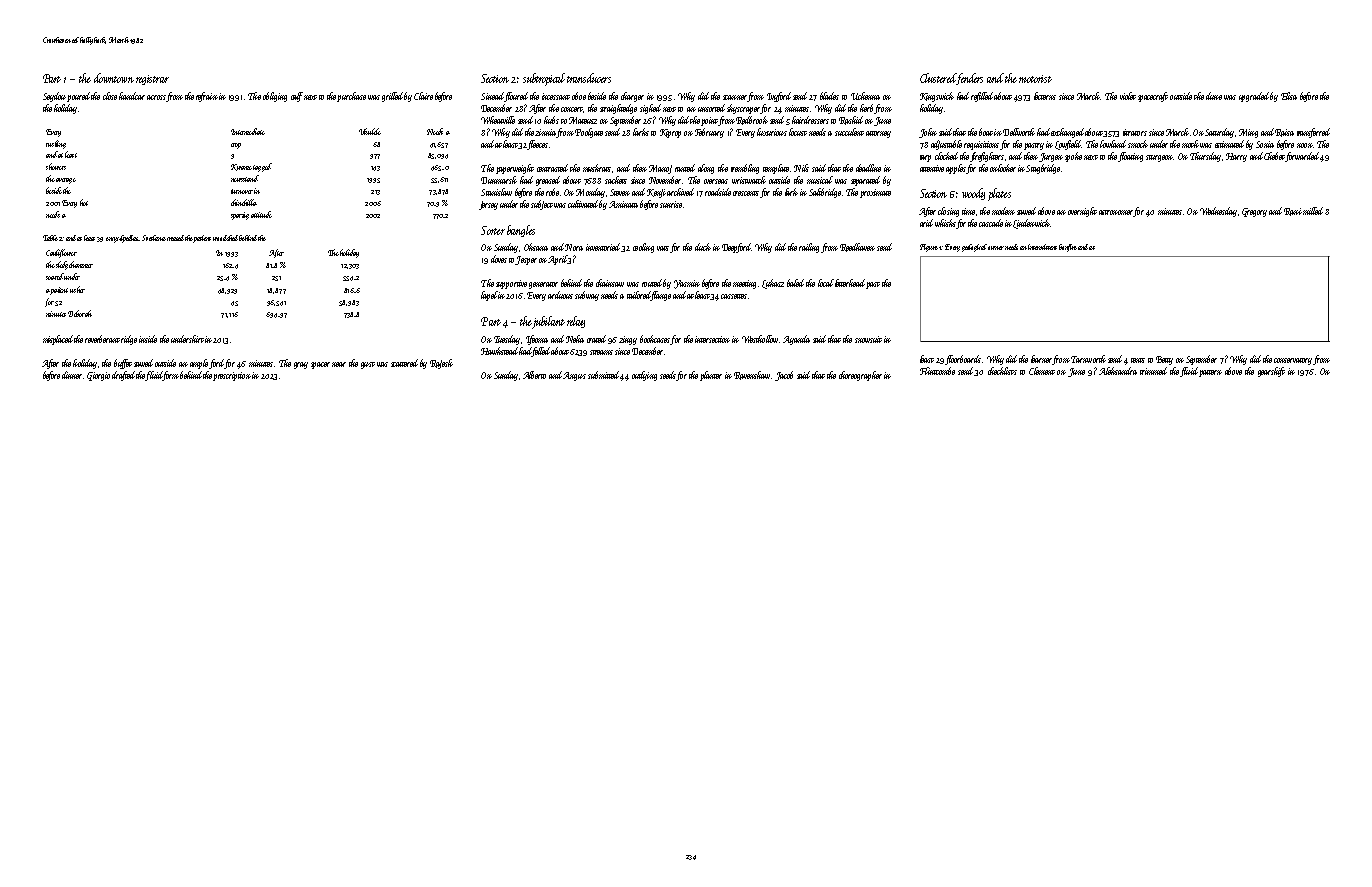 The height and width of the document is (887, 1372). I want to click on Ukulele, so click(370, 131).
